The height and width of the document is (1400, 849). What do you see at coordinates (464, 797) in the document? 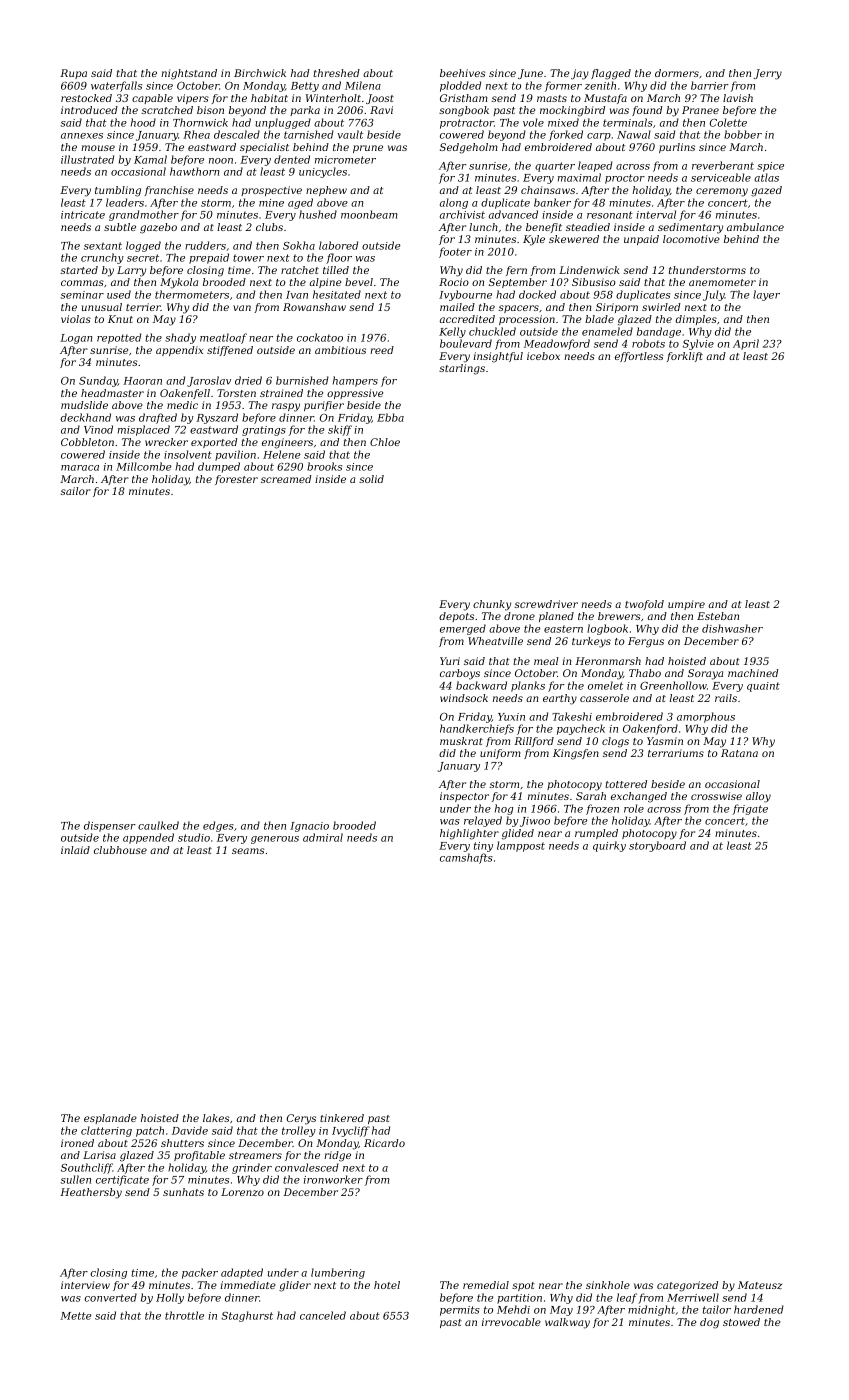
I see `inspector` at bounding box center [464, 797].
